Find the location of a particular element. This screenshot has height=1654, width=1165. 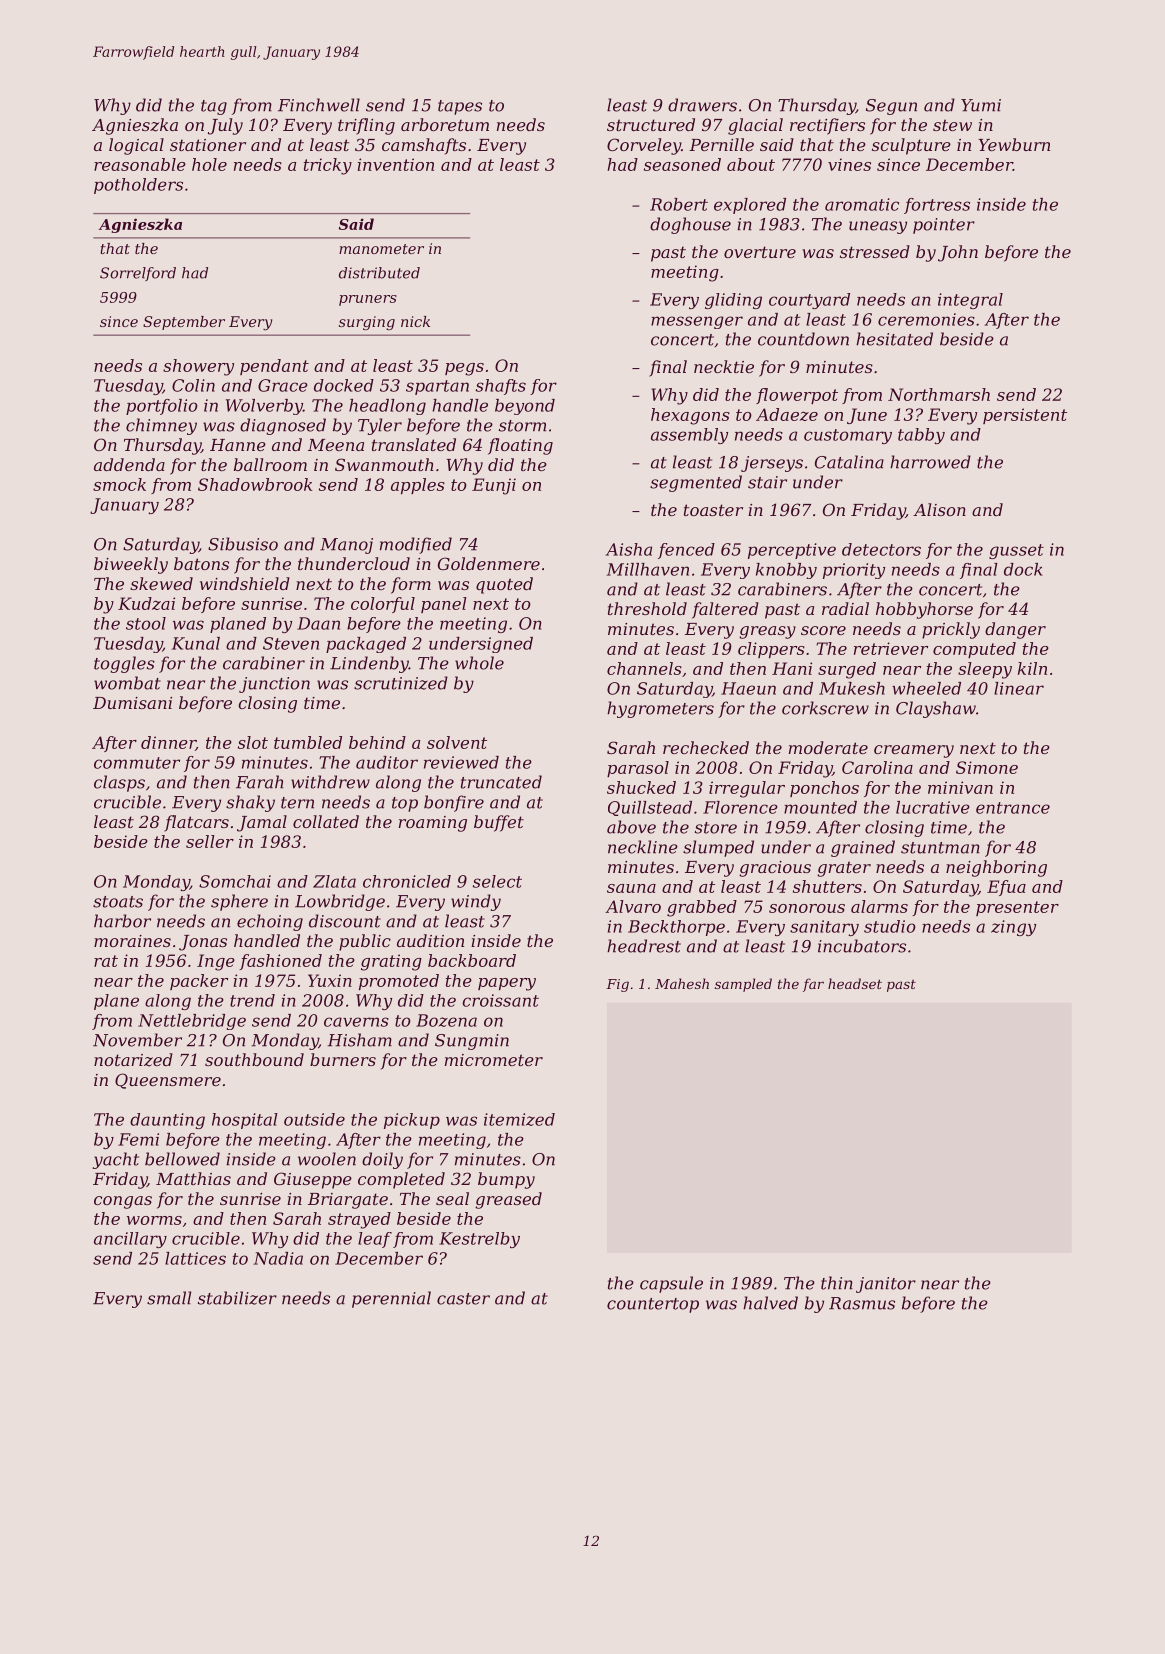

Sorrelford is located at coordinates (138, 274).
